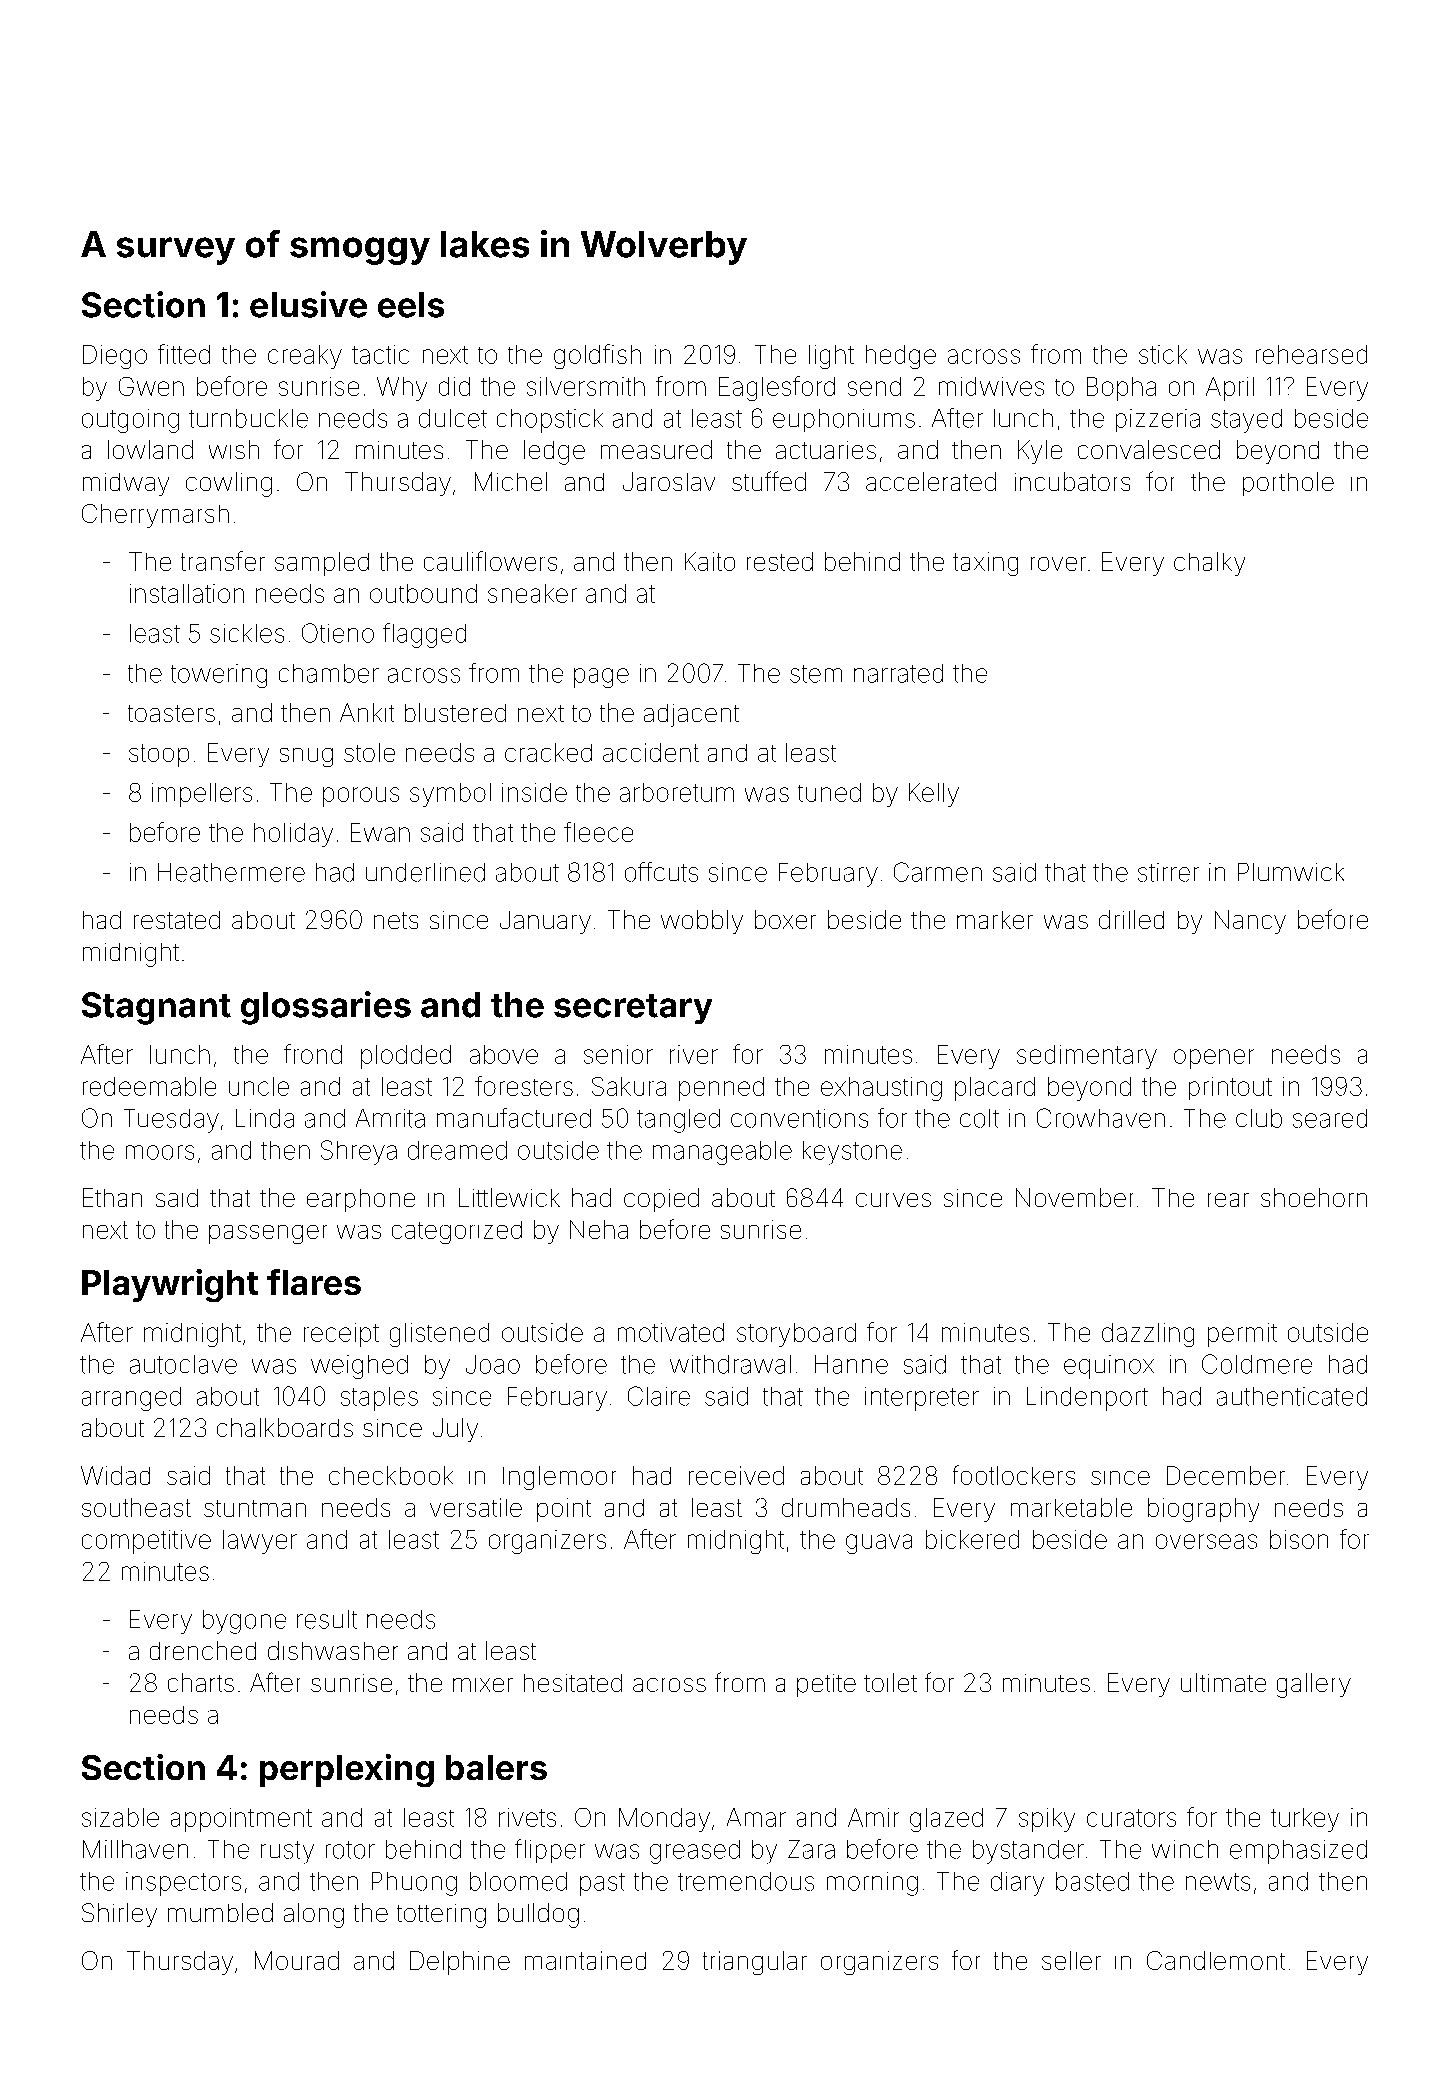 The image size is (1450, 2100). What do you see at coordinates (898, 673) in the page?
I see `narrated` at bounding box center [898, 673].
